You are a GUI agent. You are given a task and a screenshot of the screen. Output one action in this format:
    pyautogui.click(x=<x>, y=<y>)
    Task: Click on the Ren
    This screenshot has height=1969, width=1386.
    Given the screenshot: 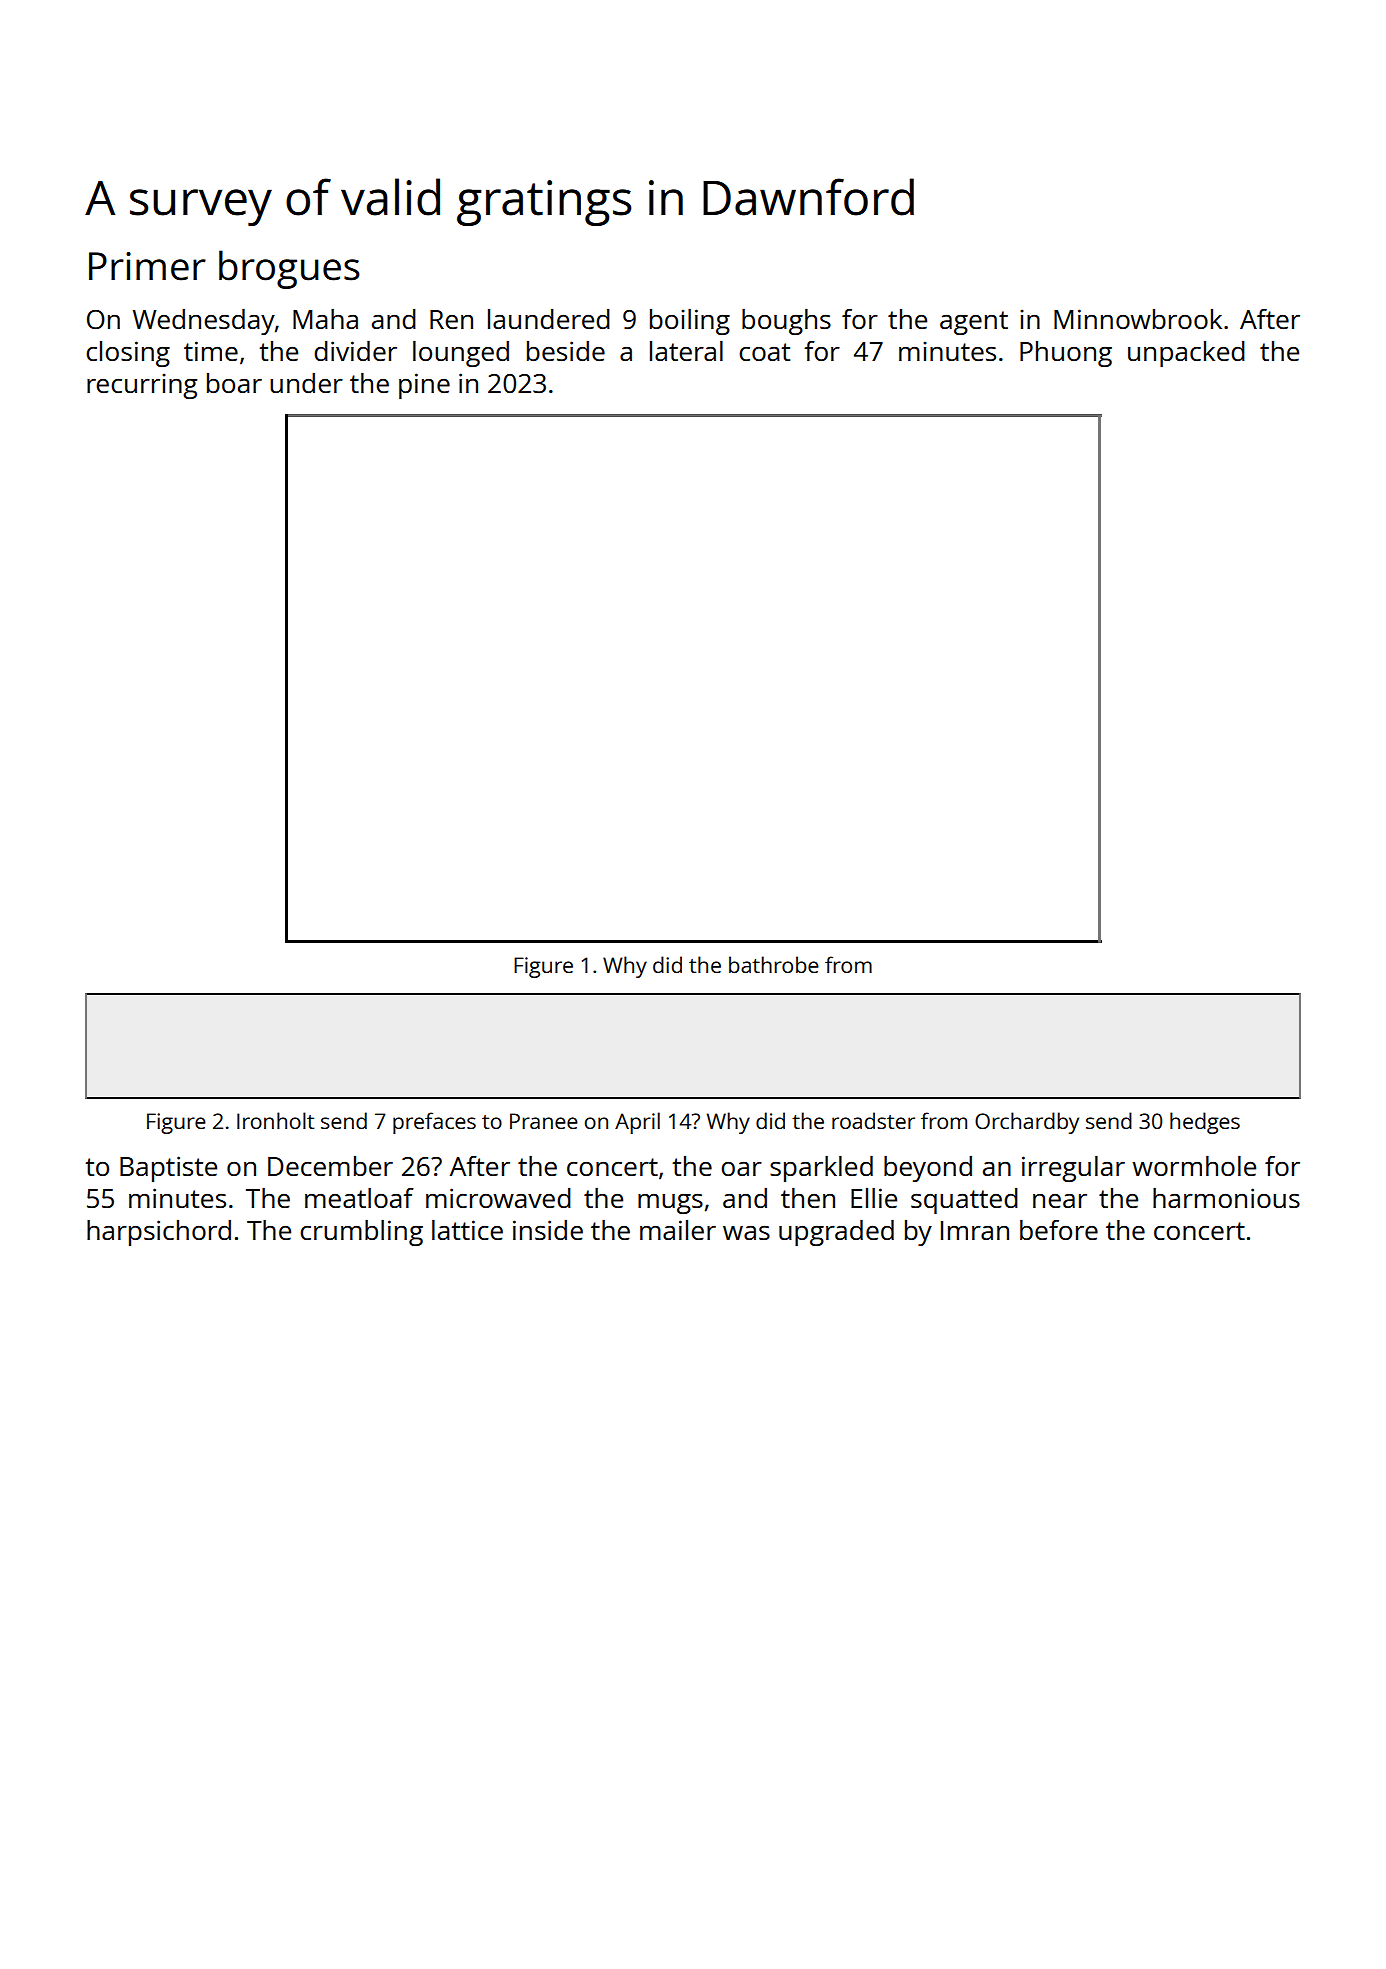 What is the action you would take?
    pyautogui.click(x=451, y=319)
